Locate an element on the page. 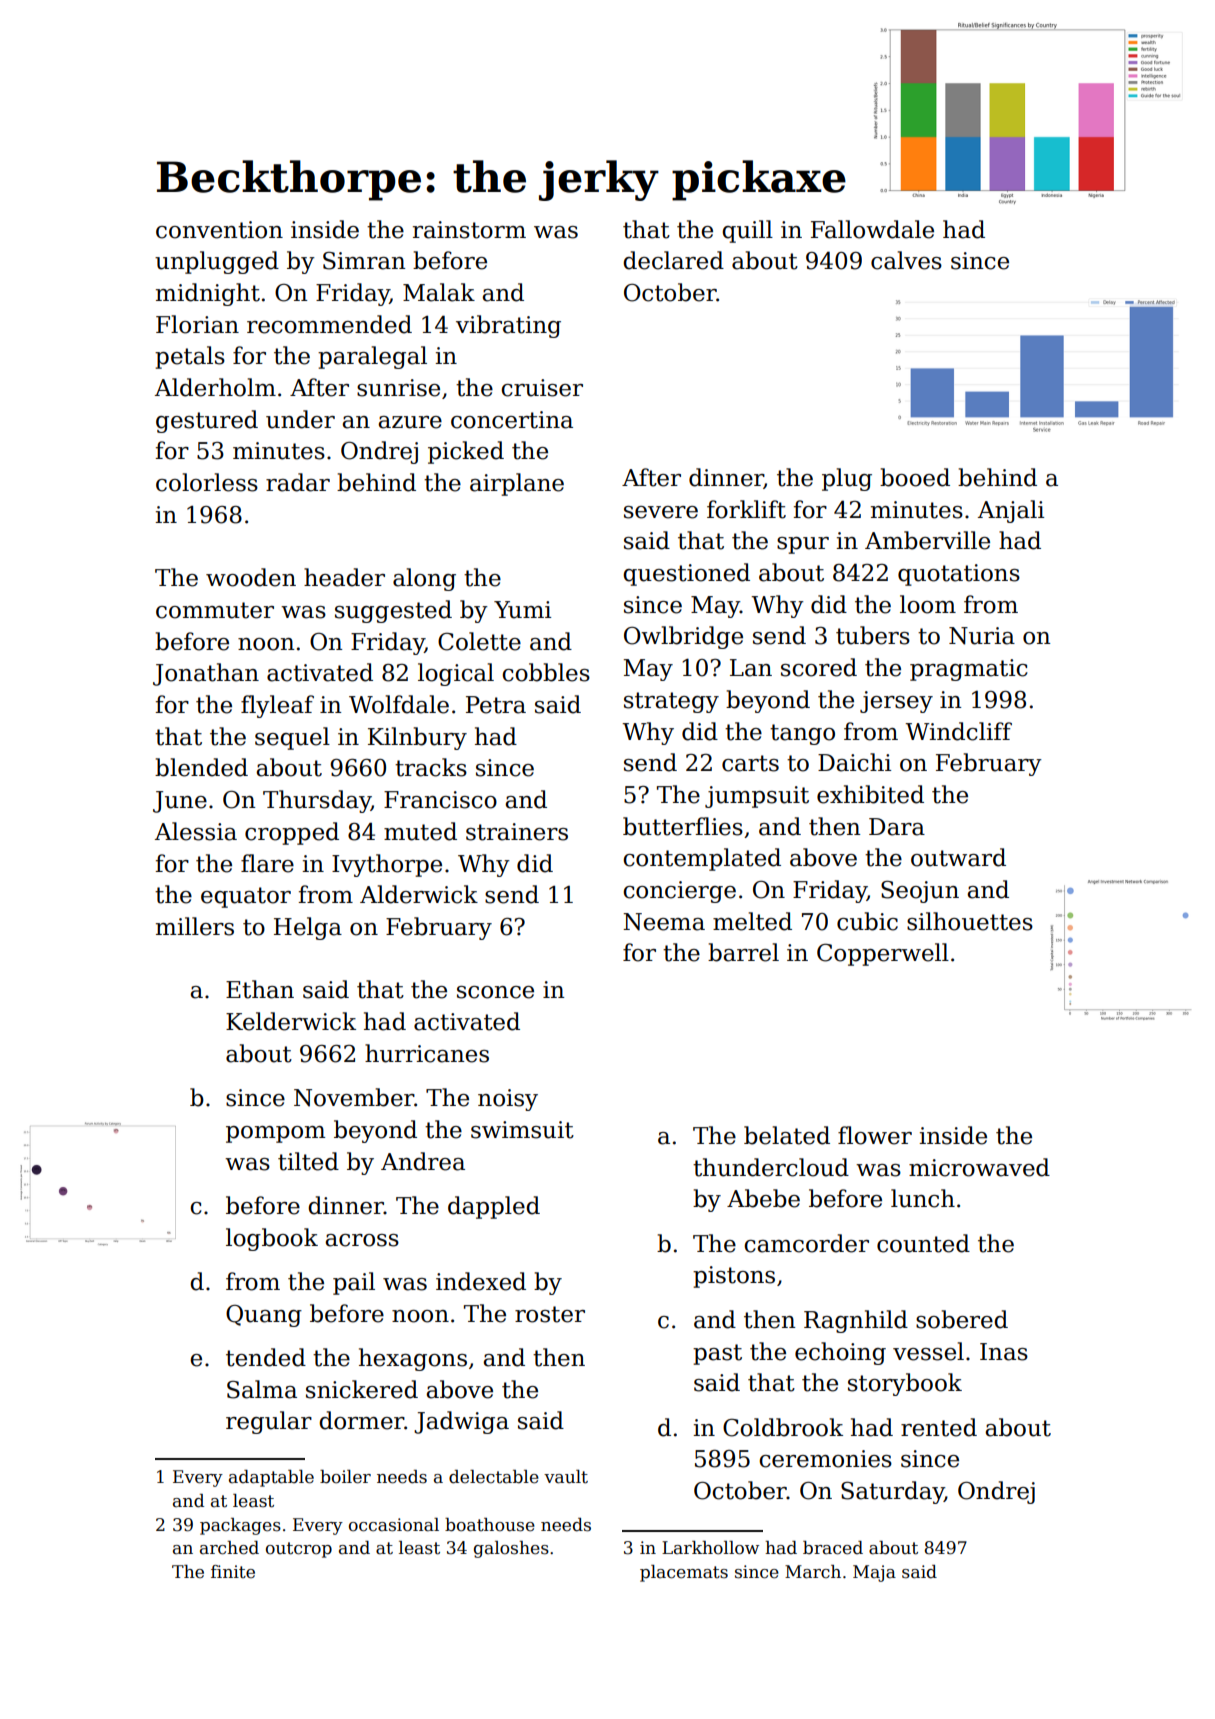 The height and width of the page is (1719, 1215). packages is located at coordinates (240, 1526).
